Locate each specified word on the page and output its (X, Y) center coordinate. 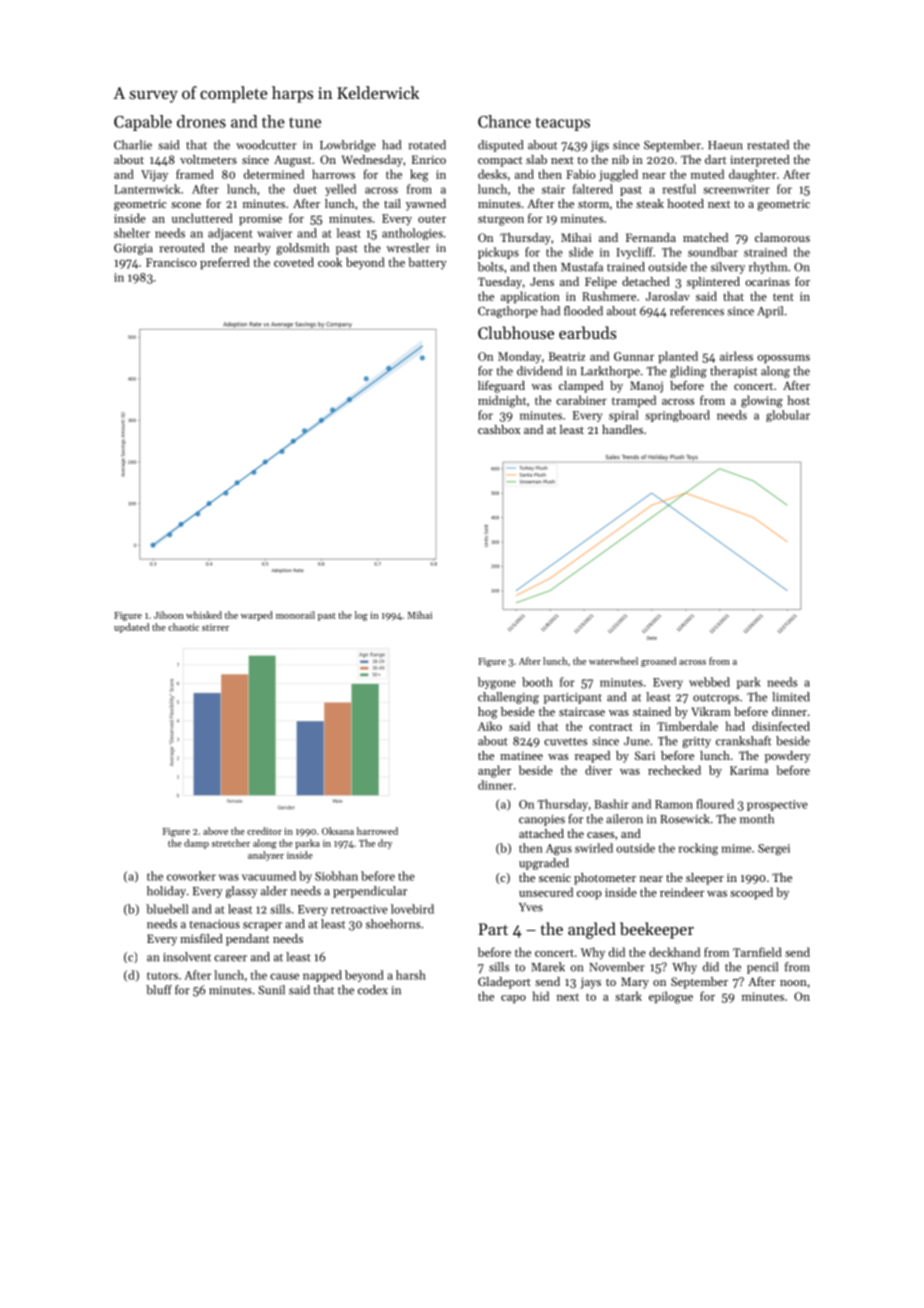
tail (392, 203)
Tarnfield (757, 952)
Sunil (271, 990)
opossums (783, 359)
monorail (295, 615)
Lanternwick (147, 189)
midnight (502, 401)
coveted (294, 262)
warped (257, 616)
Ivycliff (634, 253)
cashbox (499, 429)
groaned (658, 662)
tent (783, 297)
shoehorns (393, 924)
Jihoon (169, 615)
